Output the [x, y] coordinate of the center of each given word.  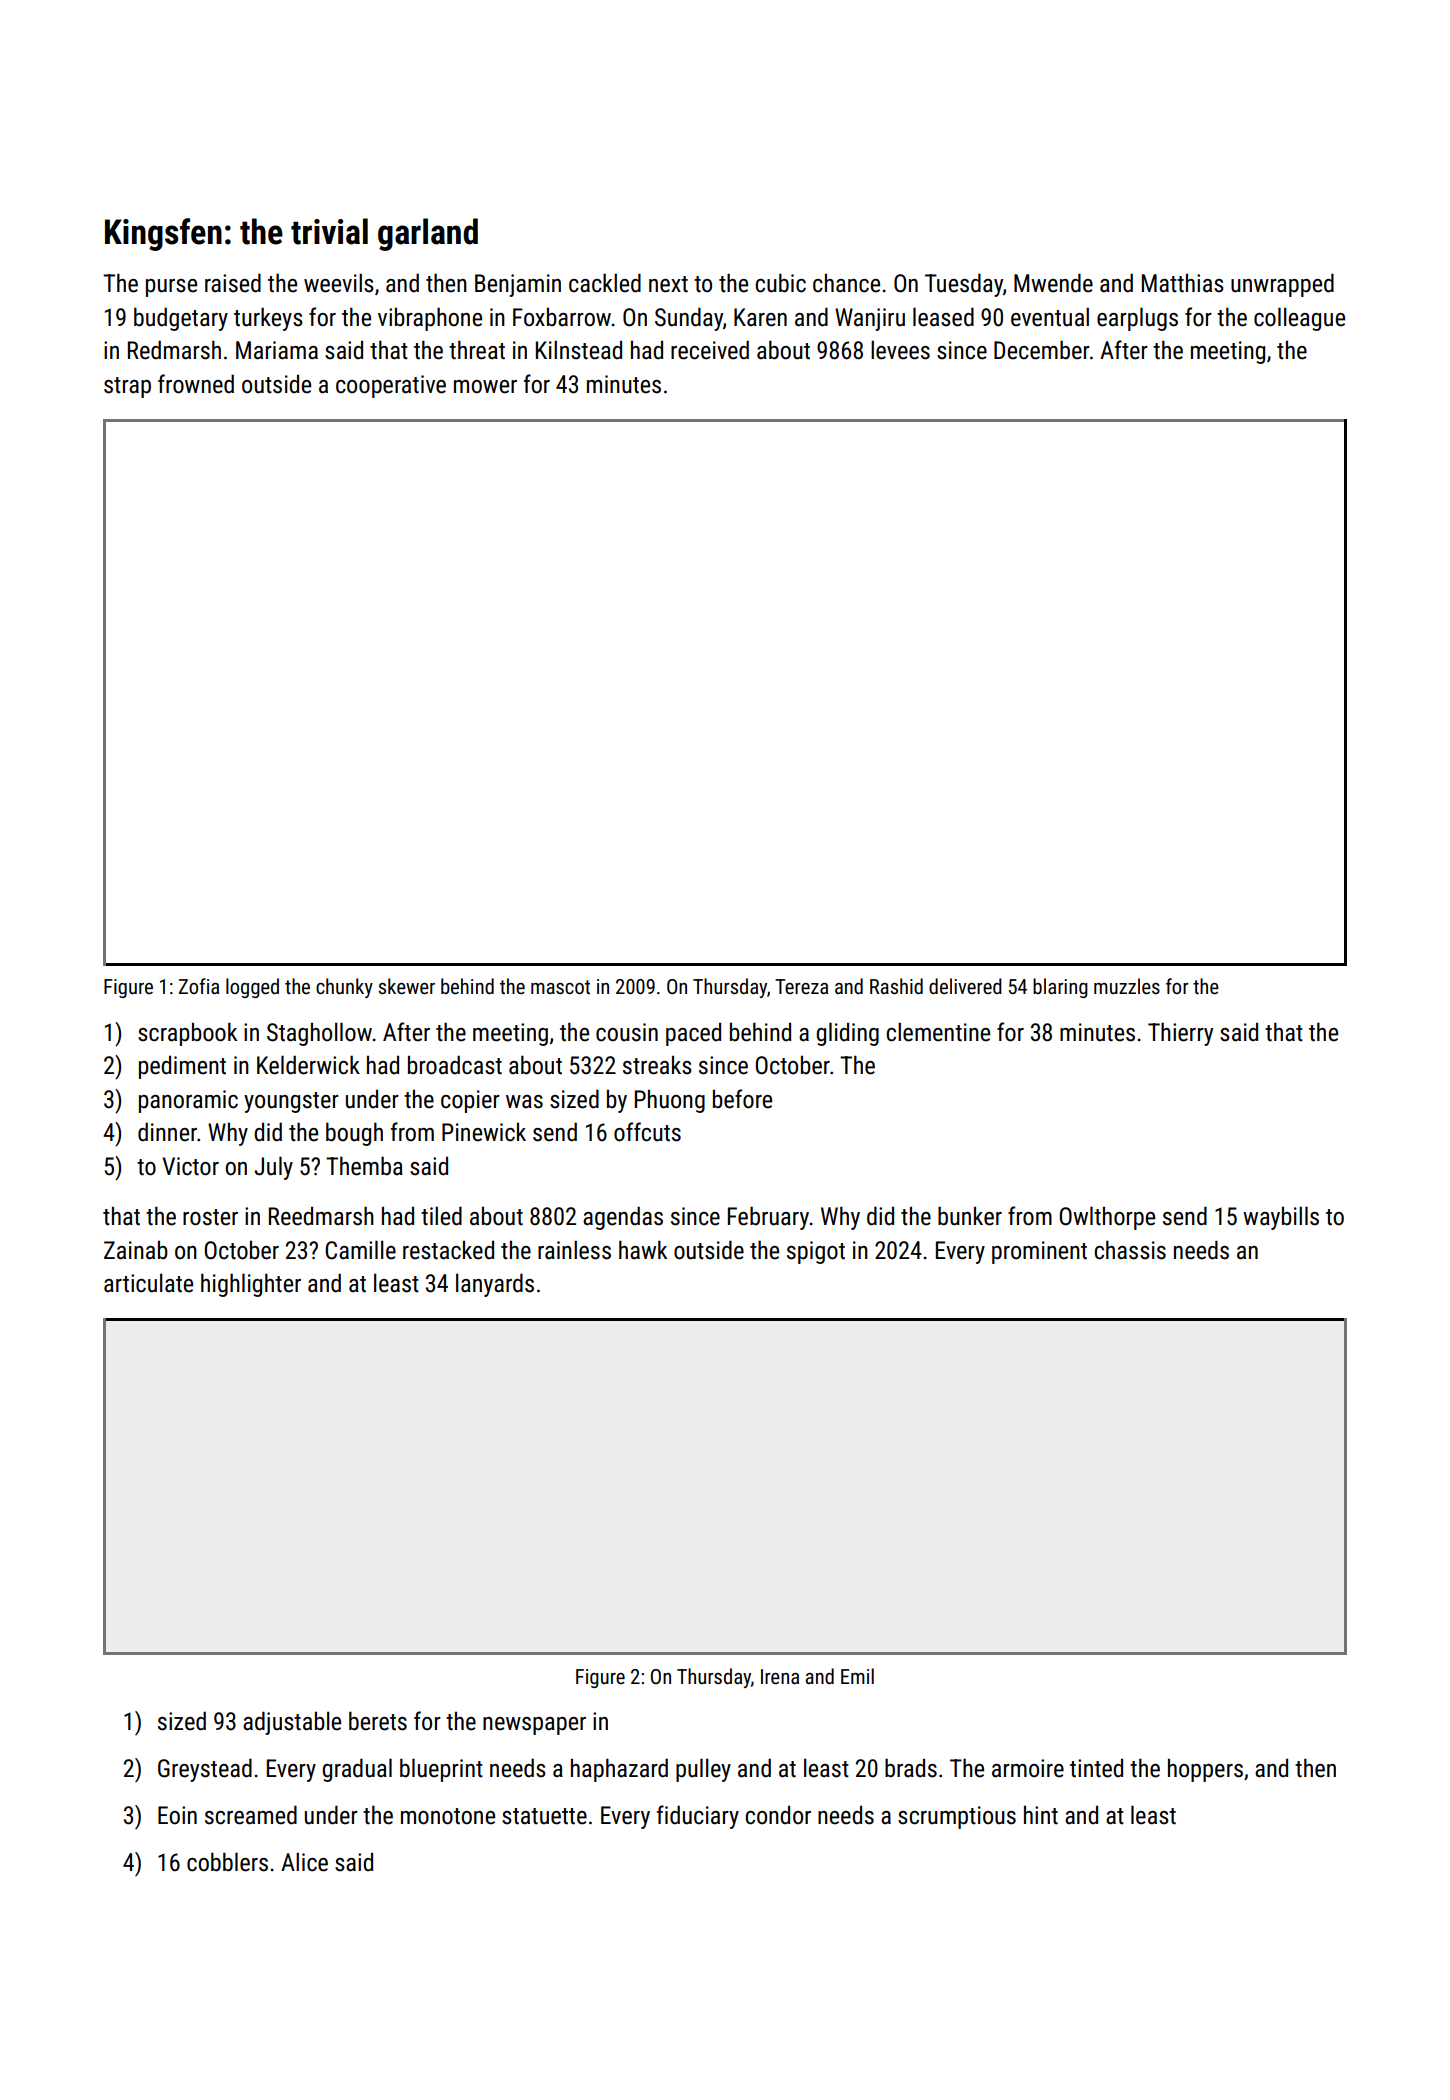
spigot [816, 1252]
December [1042, 350]
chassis [1130, 1250]
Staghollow [319, 1034]
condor [778, 1815]
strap [127, 387]
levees [900, 350]
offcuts [647, 1132]
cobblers [227, 1862]
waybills [1281, 1218]
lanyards [495, 1285]
